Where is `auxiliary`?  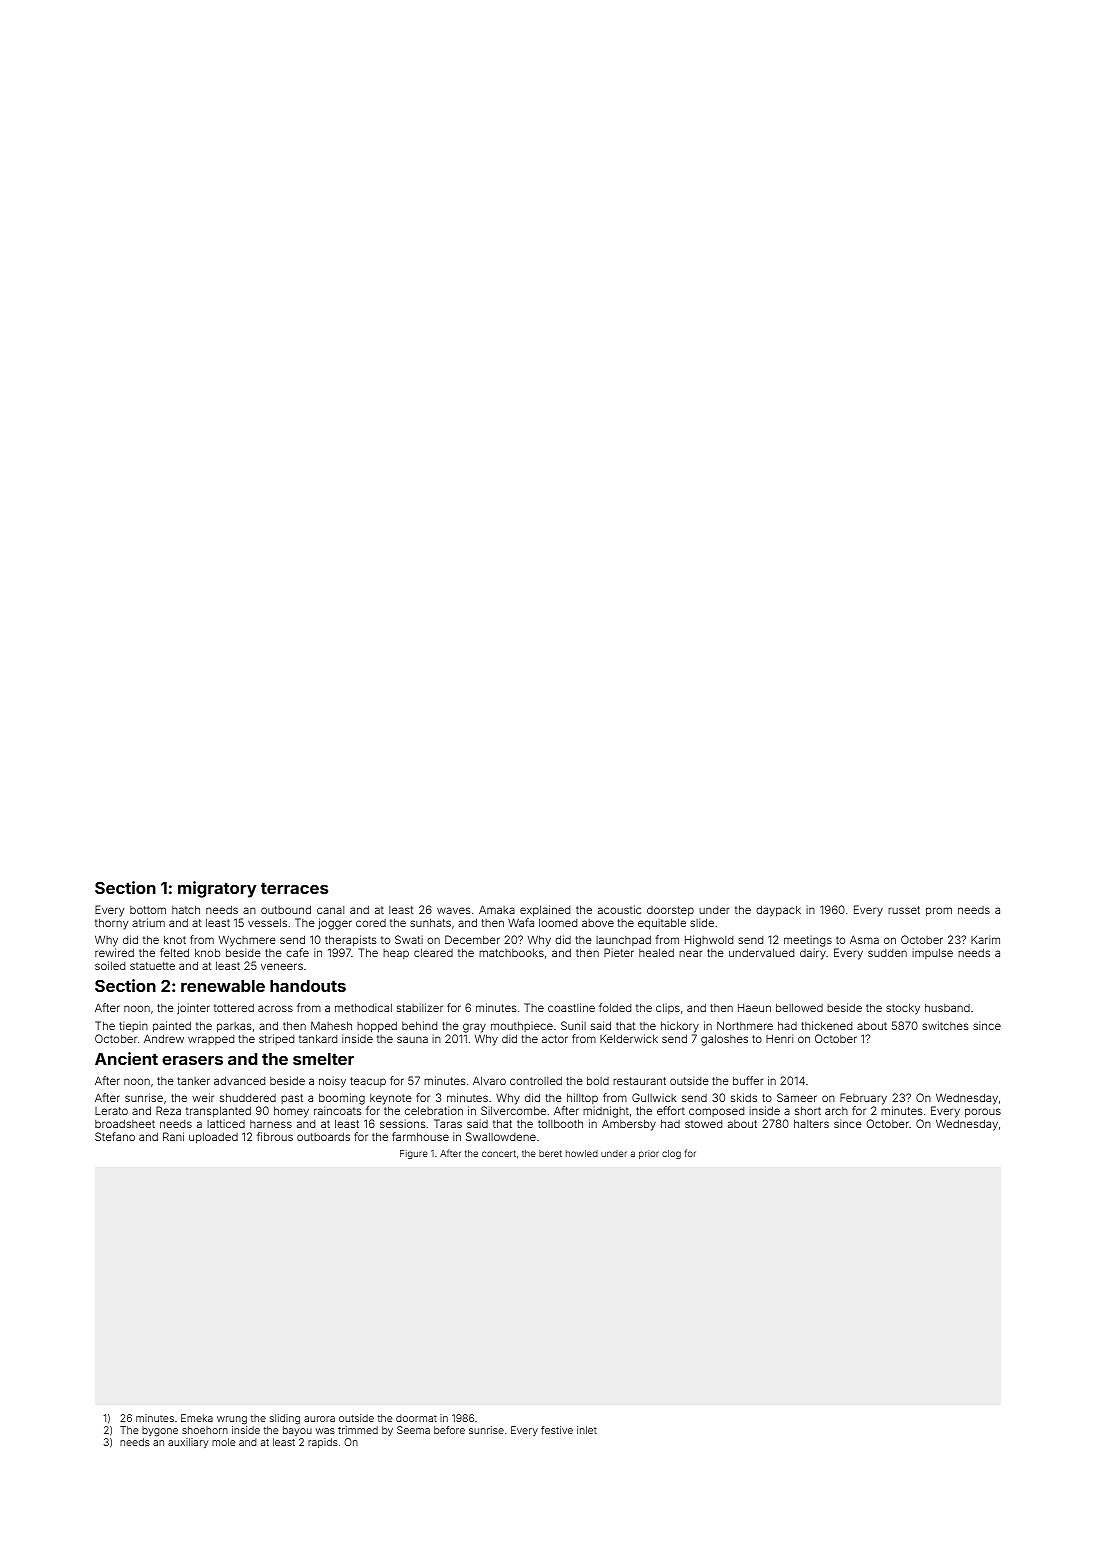 auxiliary is located at coordinates (188, 1443).
